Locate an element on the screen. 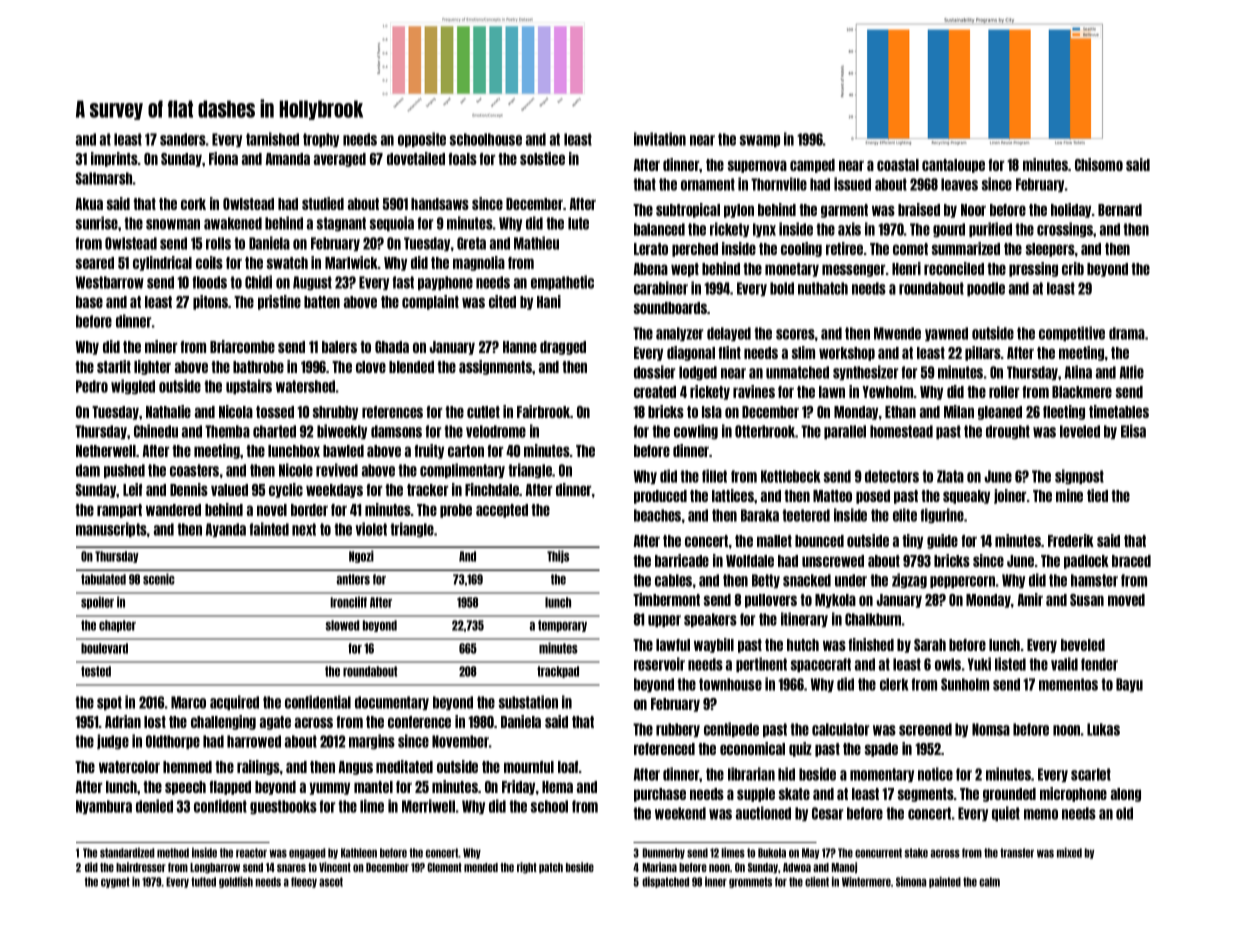 The height and width of the screenshot is (952, 1233). slowed is located at coordinates (342, 625).
